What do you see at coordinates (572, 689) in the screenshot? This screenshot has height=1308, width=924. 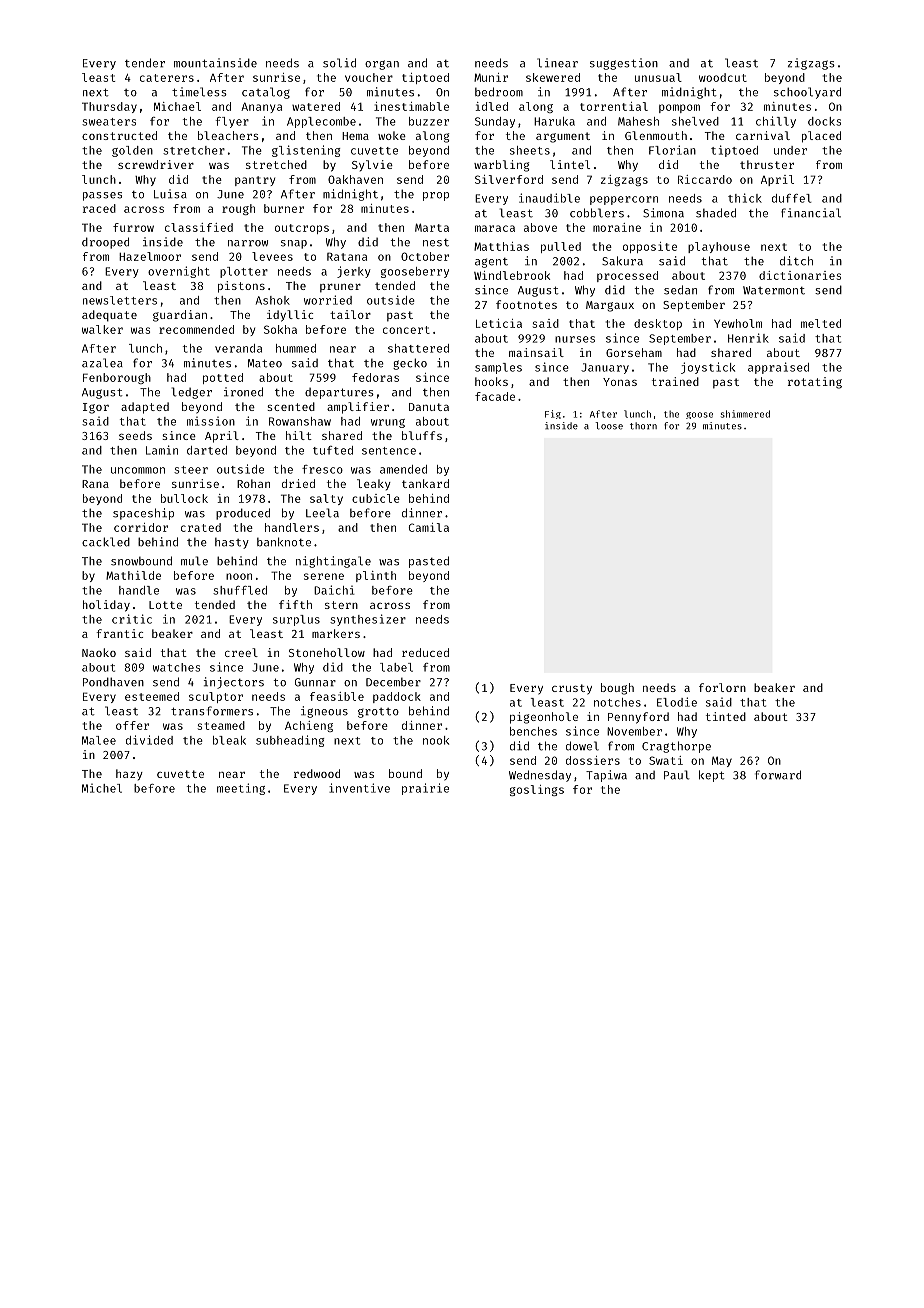 I see `crusty` at bounding box center [572, 689].
